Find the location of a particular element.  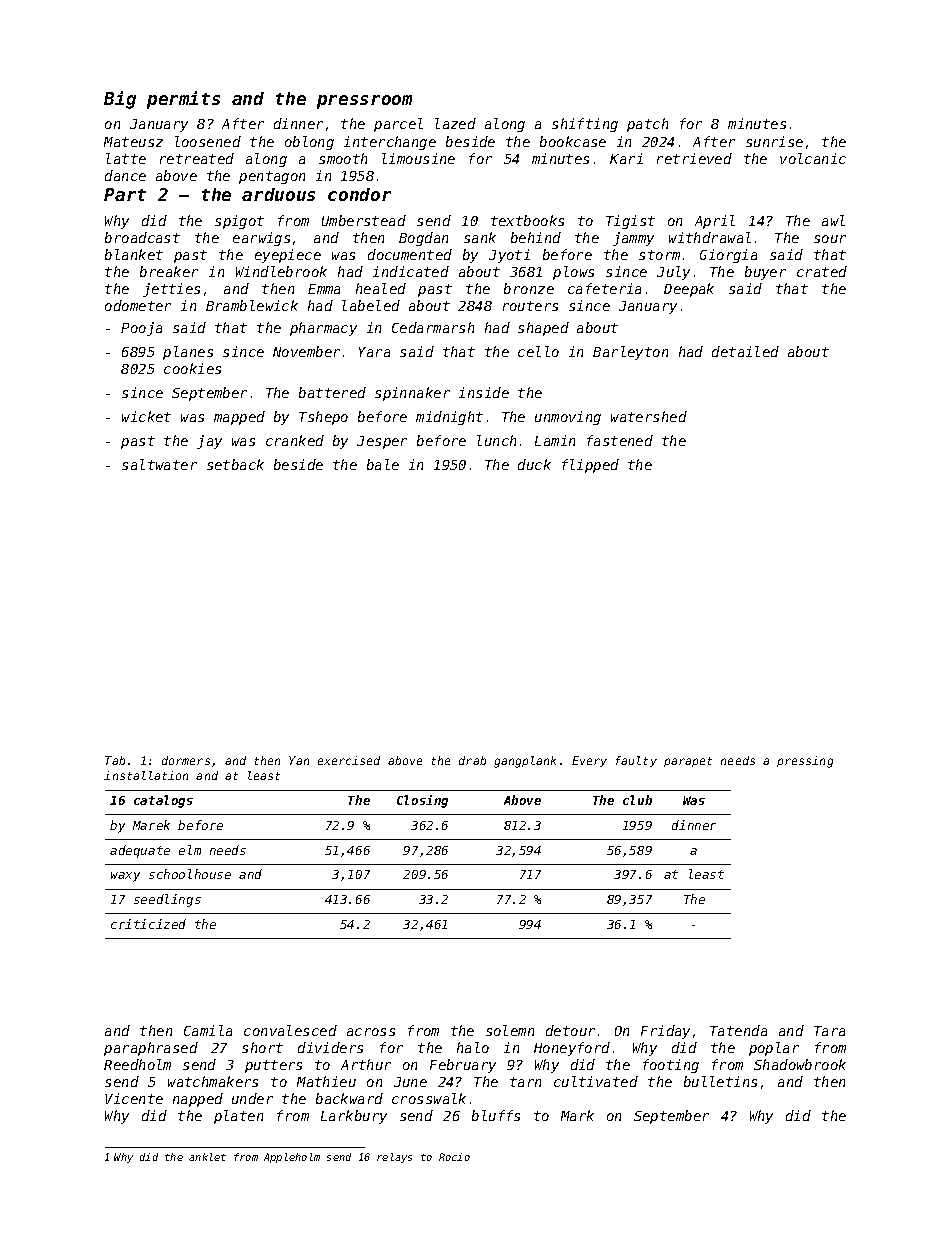

indicated is located at coordinates (411, 271).
